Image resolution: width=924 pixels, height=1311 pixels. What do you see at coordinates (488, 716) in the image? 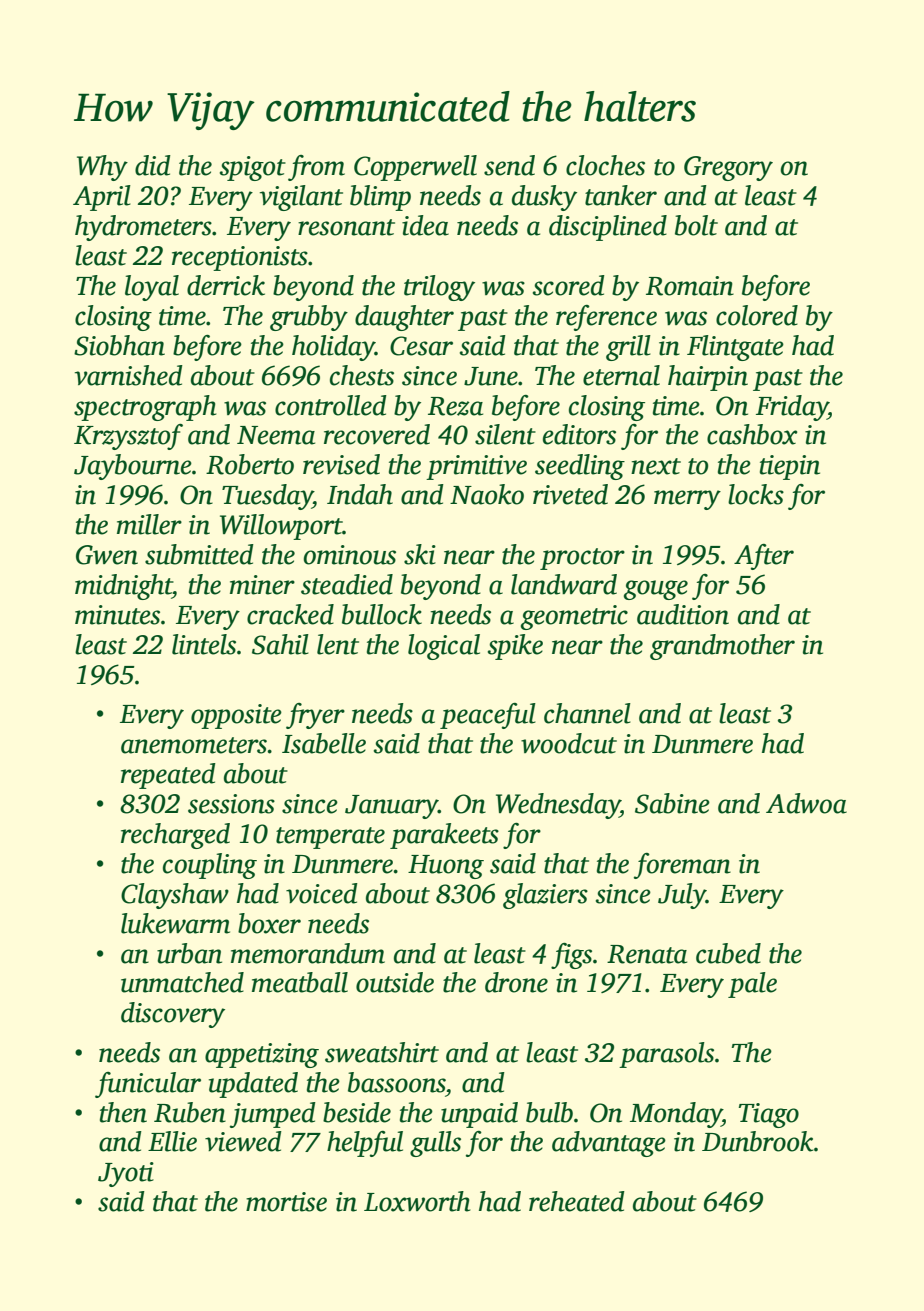
I see `peaceful` at bounding box center [488, 716].
